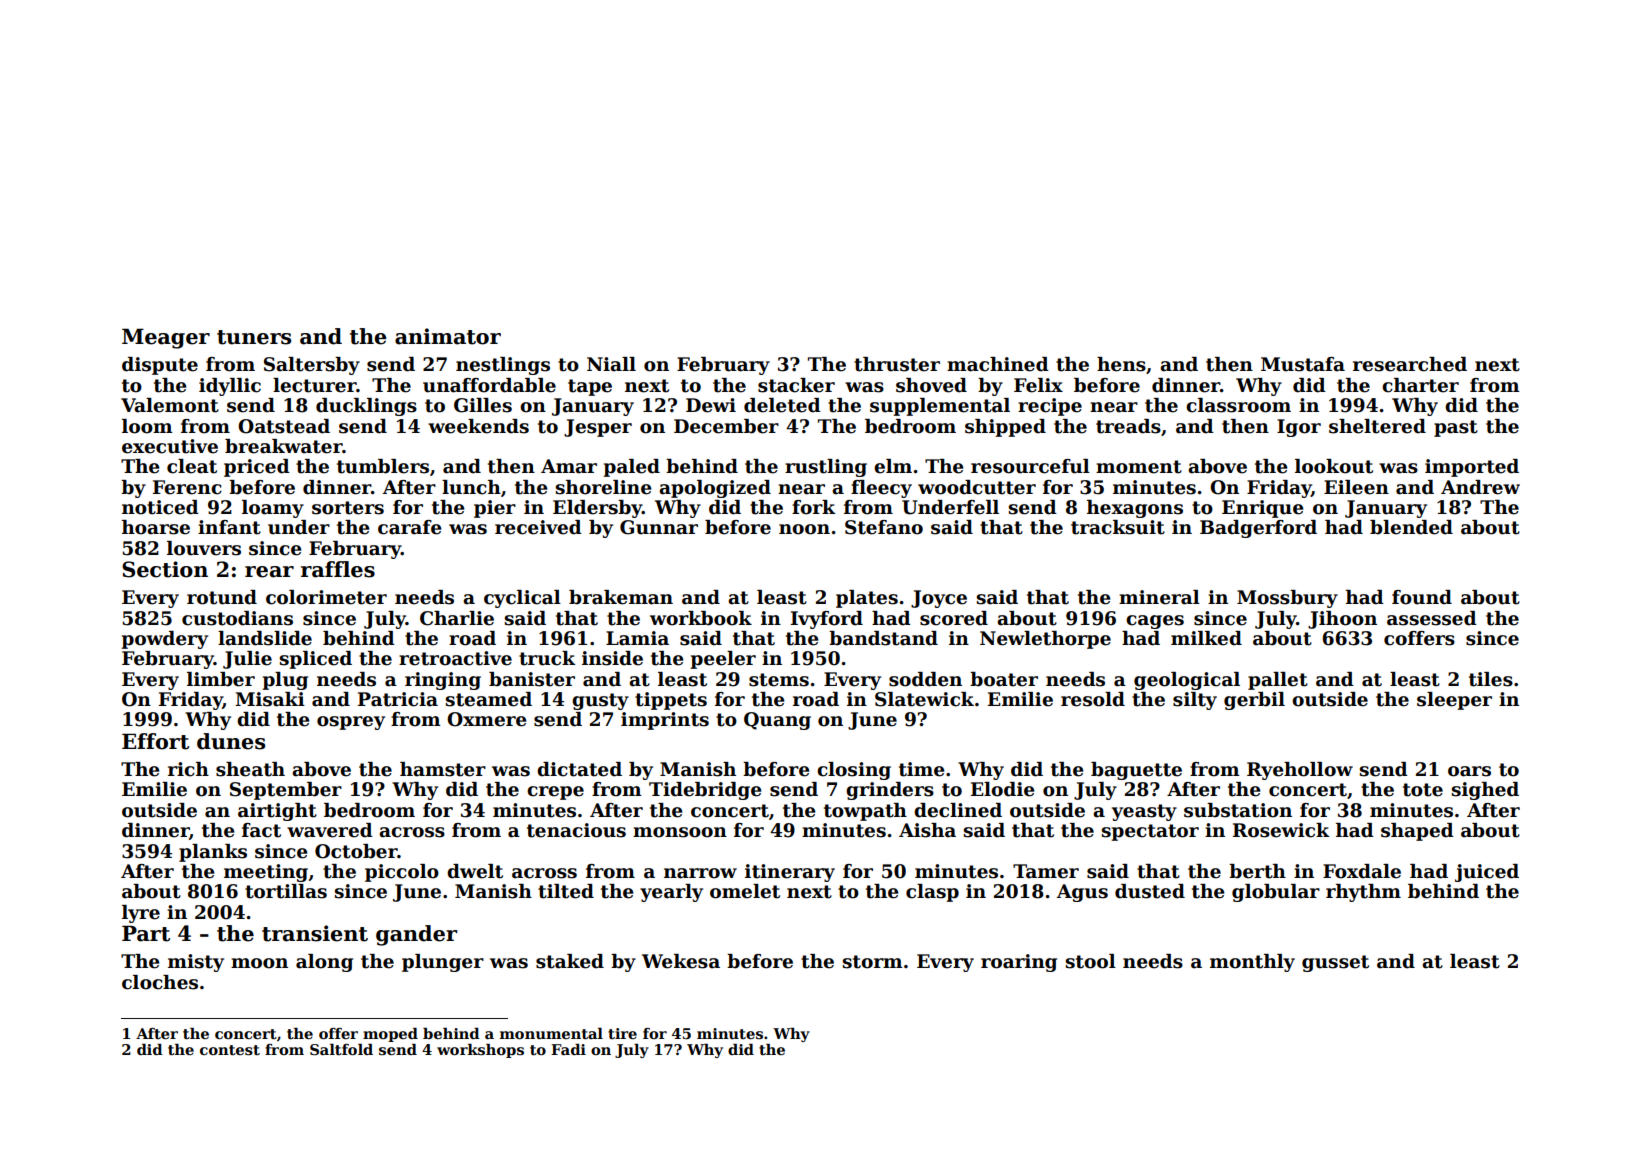 This screenshot has height=1160, width=1641. What do you see at coordinates (881, 489) in the screenshot?
I see `fleecy` at bounding box center [881, 489].
